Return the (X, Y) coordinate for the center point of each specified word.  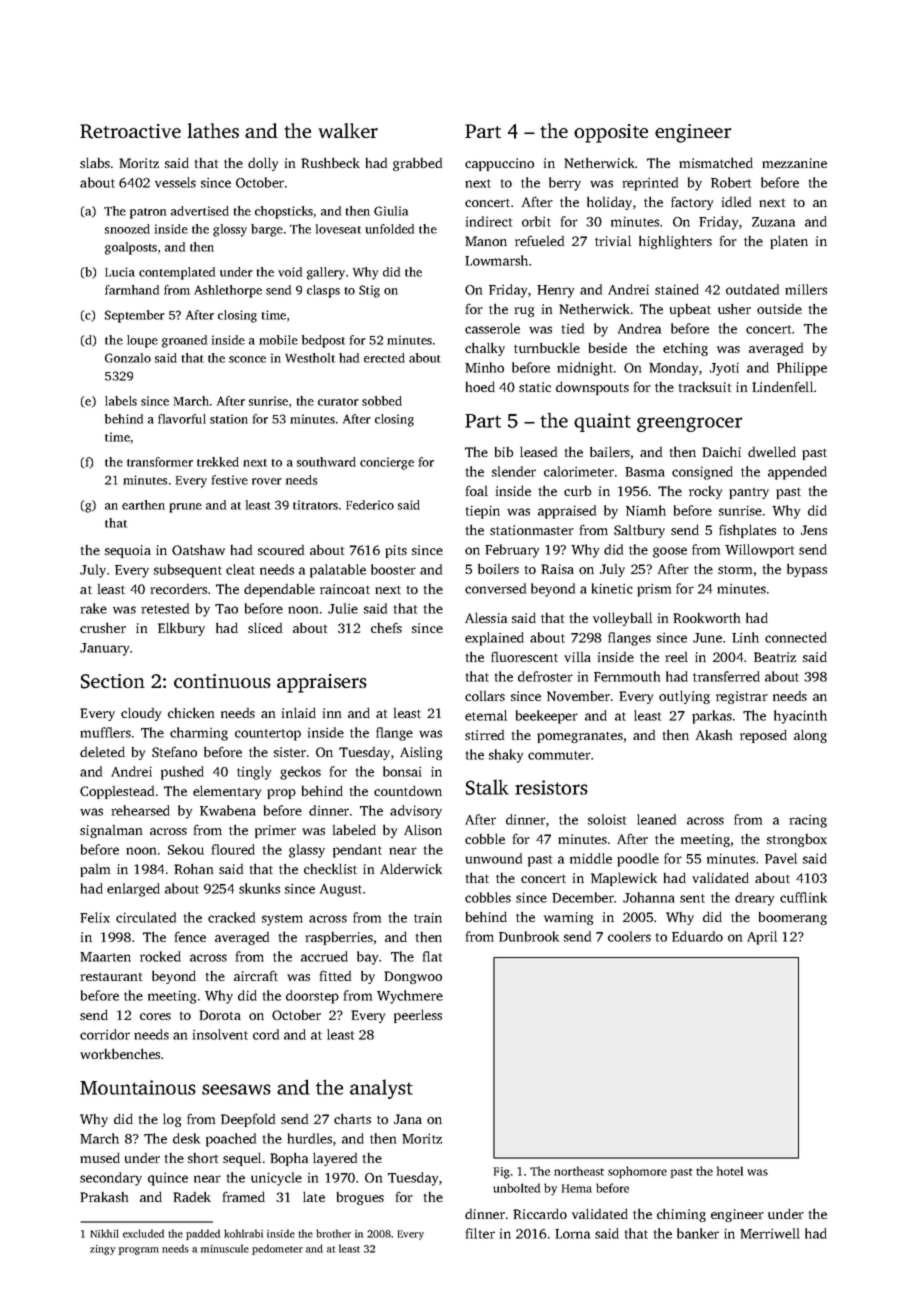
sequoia (128, 551)
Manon (486, 241)
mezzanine (794, 163)
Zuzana (773, 222)
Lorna (572, 1234)
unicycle (276, 1179)
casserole (492, 328)
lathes (213, 130)
